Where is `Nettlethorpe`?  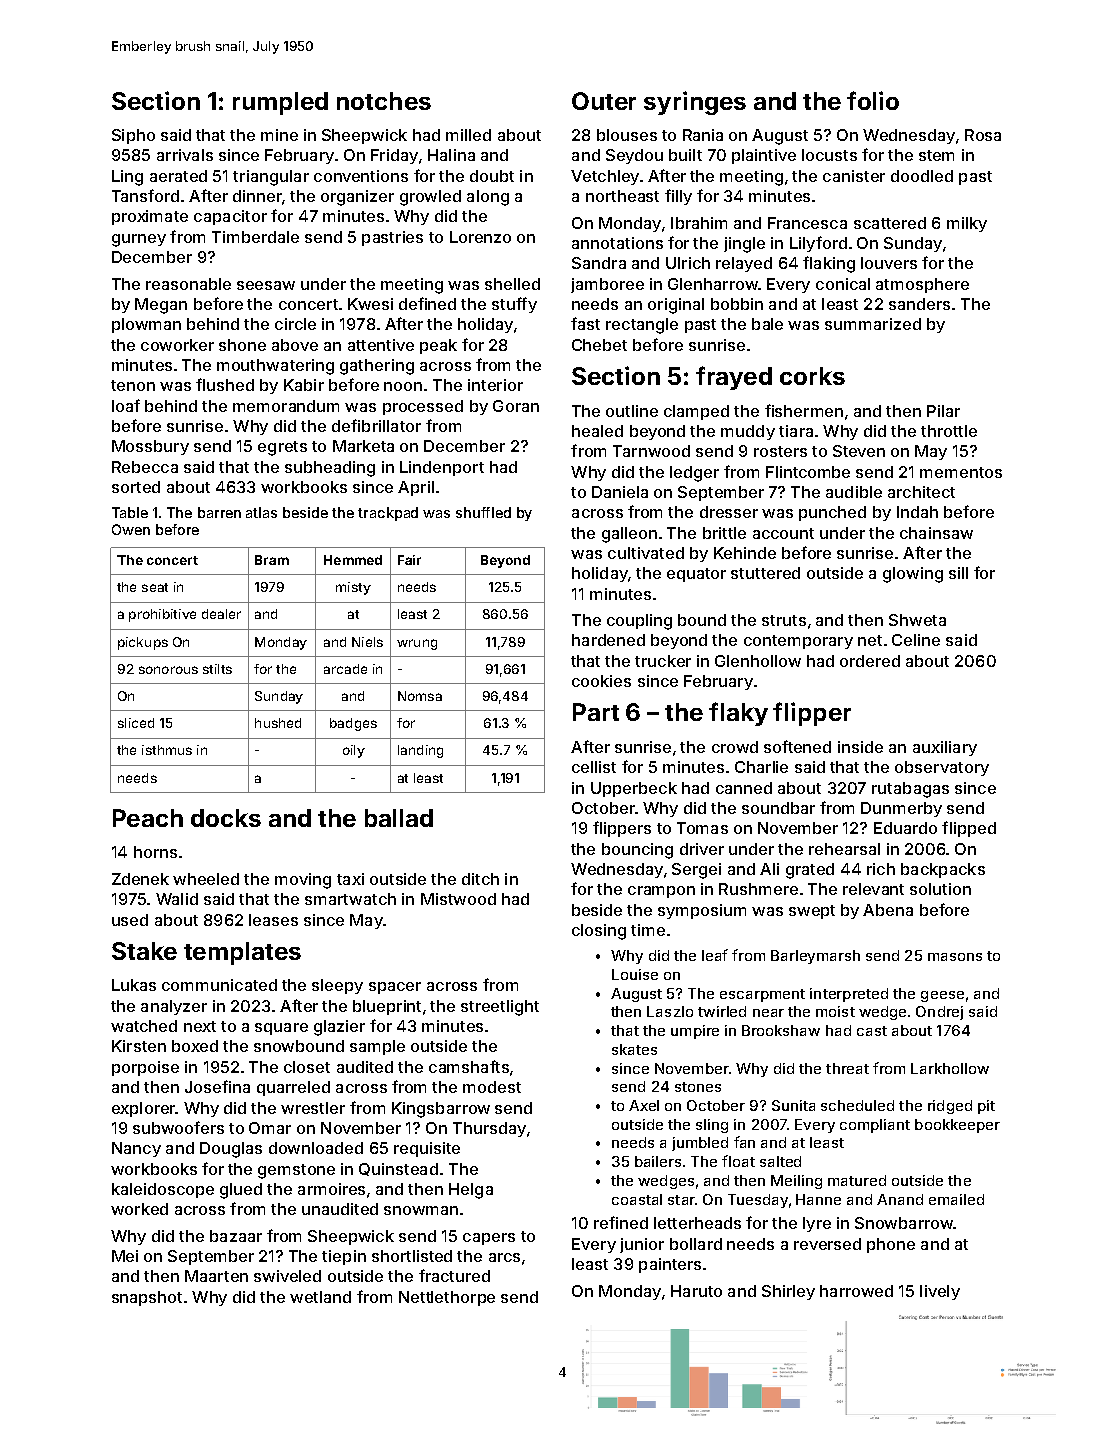
Nettlethorpe is located at coordinates (447, 1298).
